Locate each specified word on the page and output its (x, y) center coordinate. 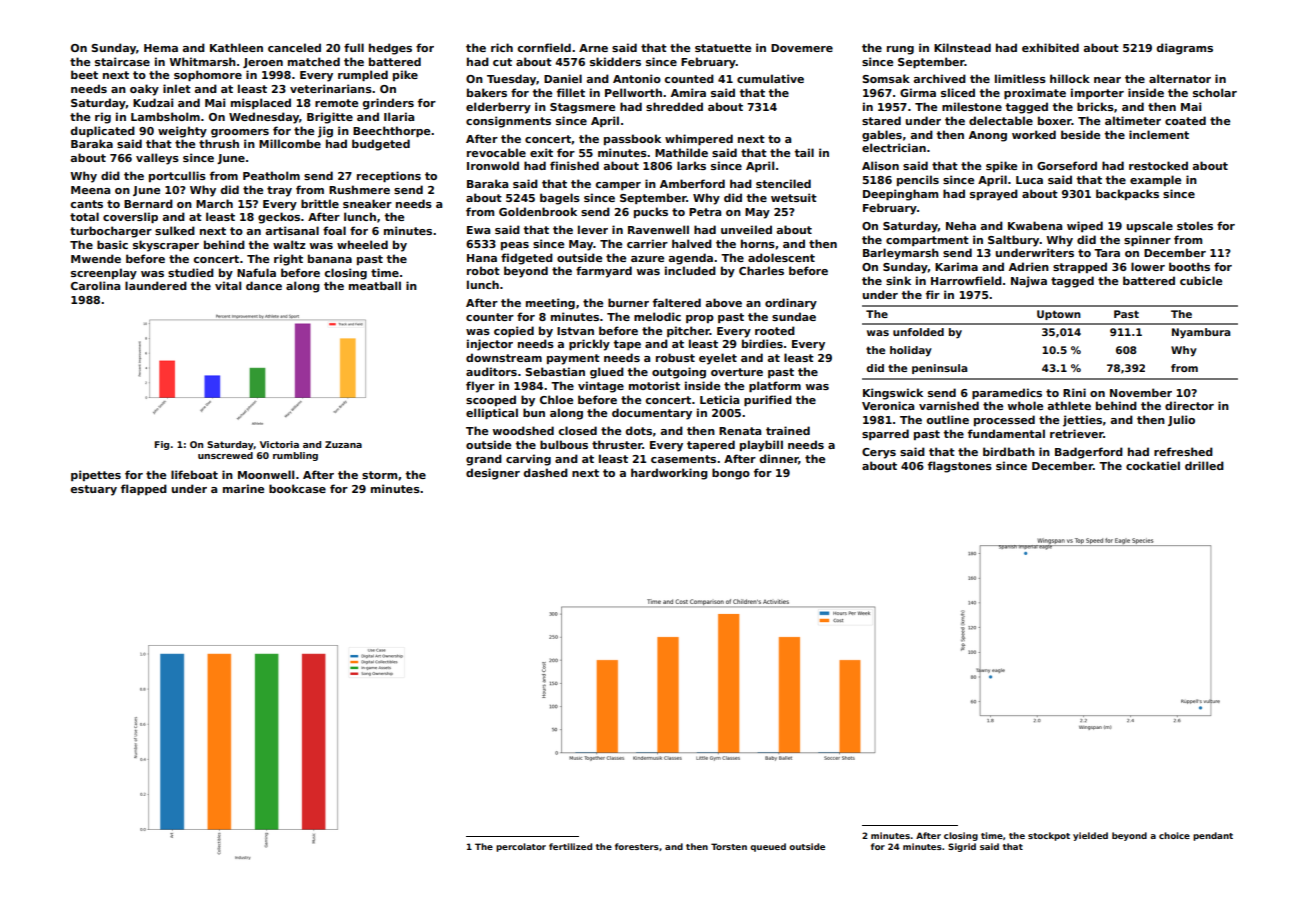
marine (243, 488)
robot (483, 270)
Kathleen (236, 47)
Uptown (1059, 315)
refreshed (1183, 451)
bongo (731, 474)
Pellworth (633, 92)
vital (228, 285)
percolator (521, 847)
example (1155, 180)
